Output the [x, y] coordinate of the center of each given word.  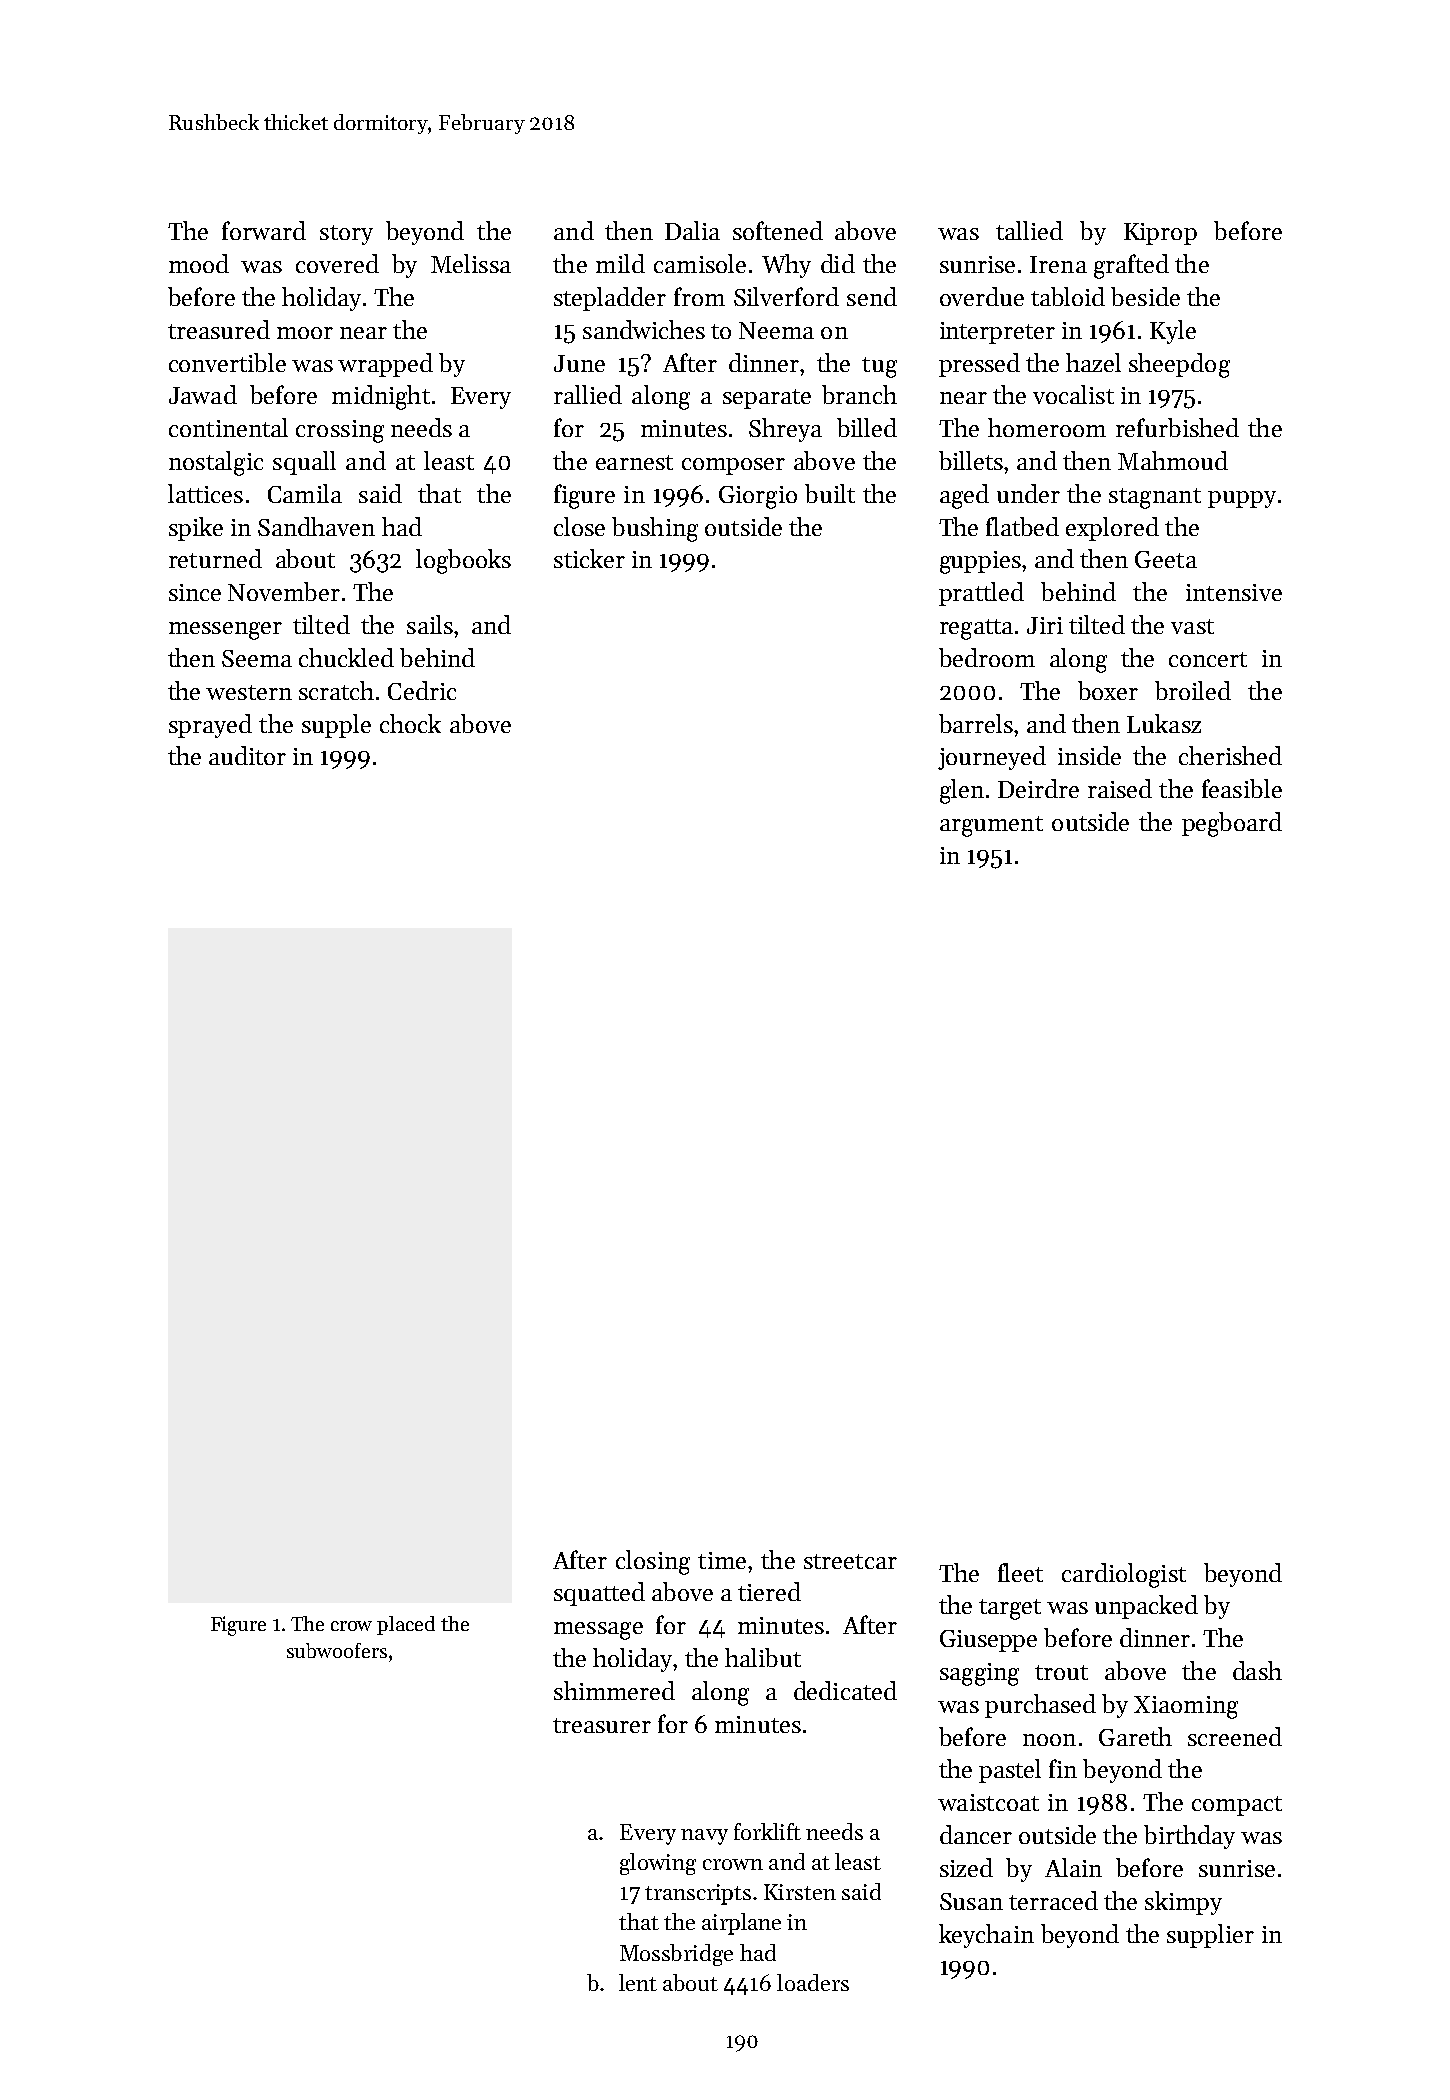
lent [638, 1982]
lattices [205, 493]
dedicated [845, 1690]
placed [406, 1625]
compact [1237, 1806]
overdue [982, 296]
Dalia [692, 230]
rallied [588, 394]
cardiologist [1124, 1575]
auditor [247, 755]
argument [991, 826]
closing [653, 1562]
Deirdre [1038, 788]
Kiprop [1160, 234]
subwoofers [337, 1650]
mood [199, 263]
